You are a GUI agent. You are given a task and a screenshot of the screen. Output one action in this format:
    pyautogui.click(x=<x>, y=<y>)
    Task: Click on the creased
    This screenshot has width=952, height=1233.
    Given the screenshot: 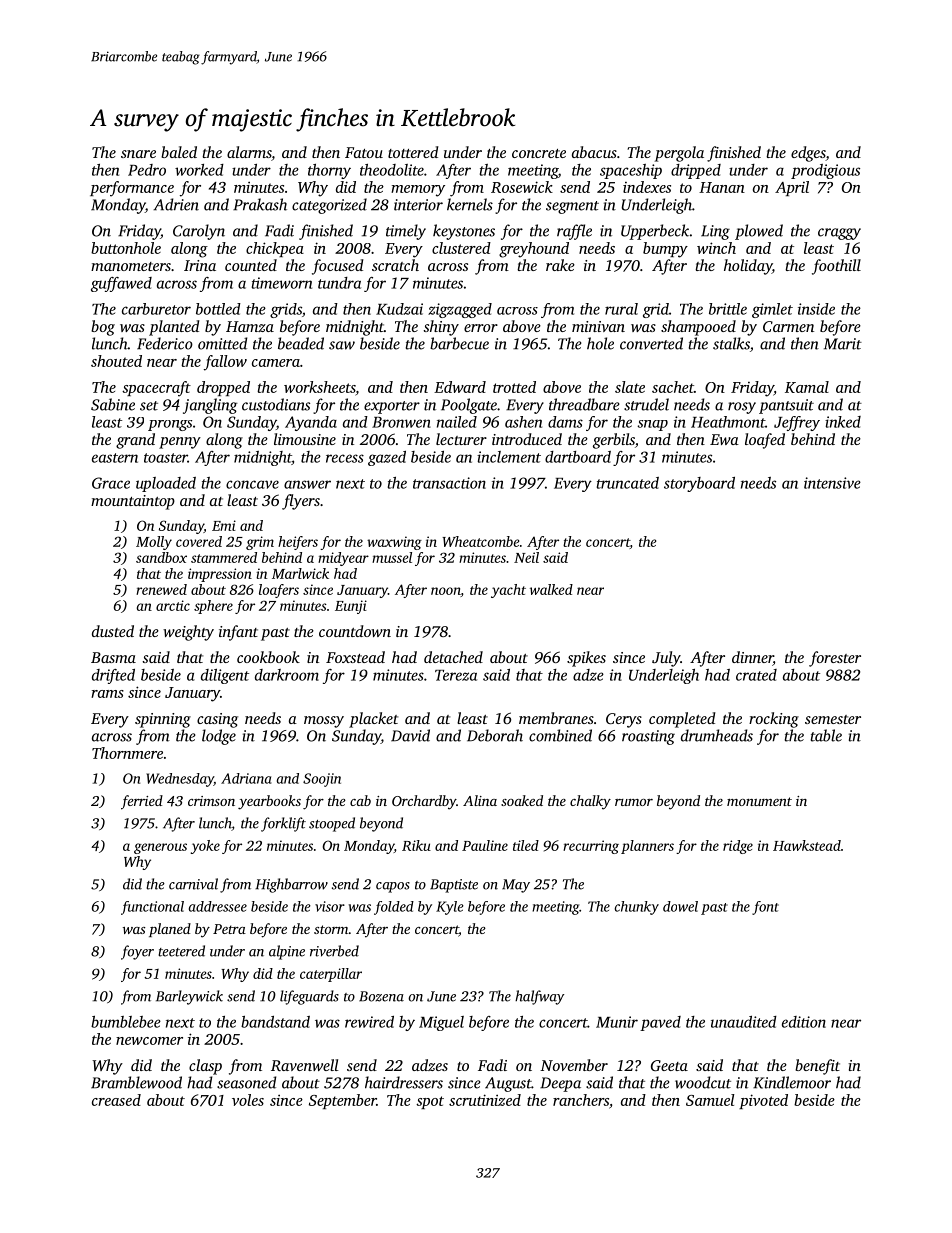 What is the action you would take?
    pyautogui.click(x=116, y=1100)
